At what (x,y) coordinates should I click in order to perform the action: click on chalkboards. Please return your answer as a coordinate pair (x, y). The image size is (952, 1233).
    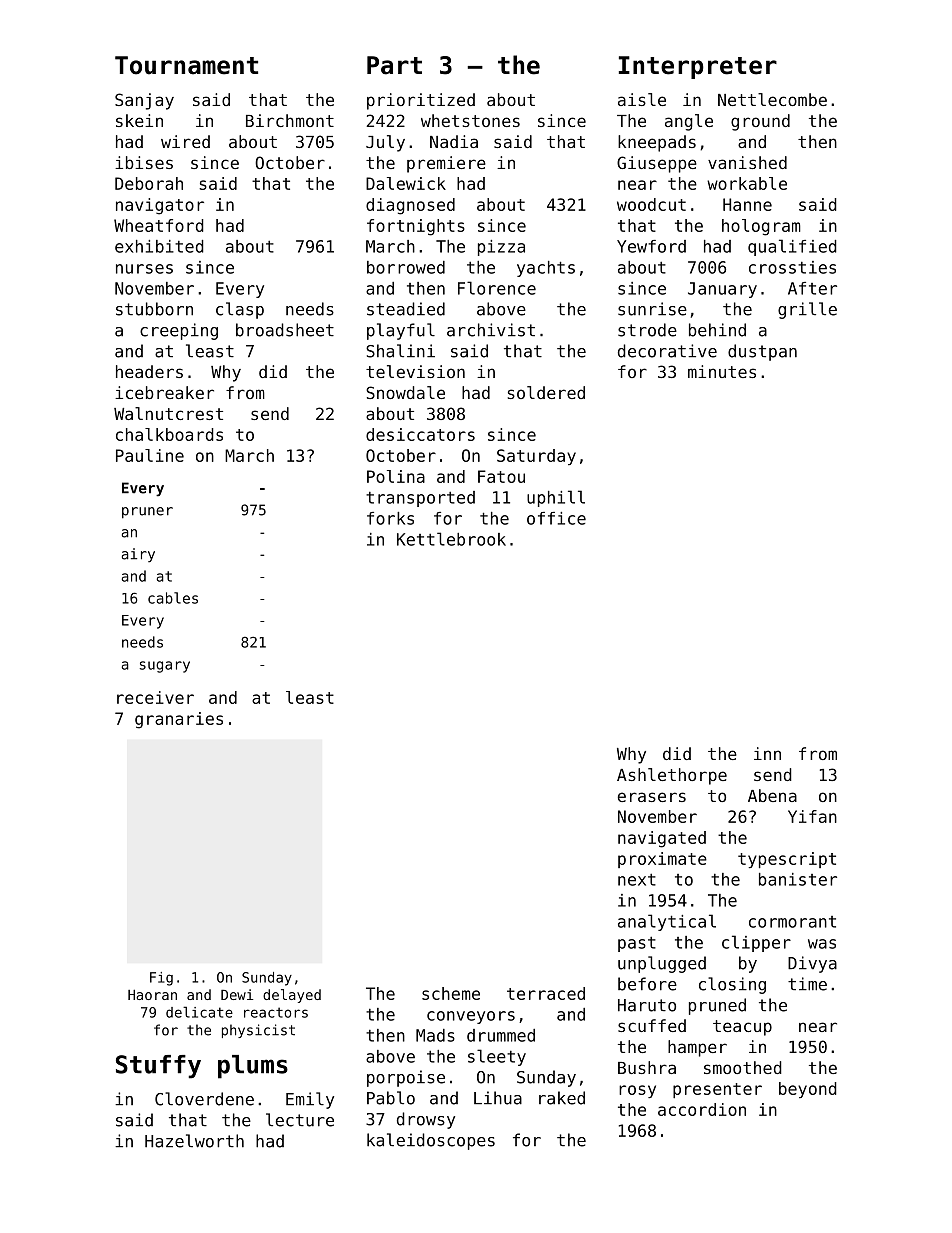
    Looking at the image, I should click on (169, 434).
